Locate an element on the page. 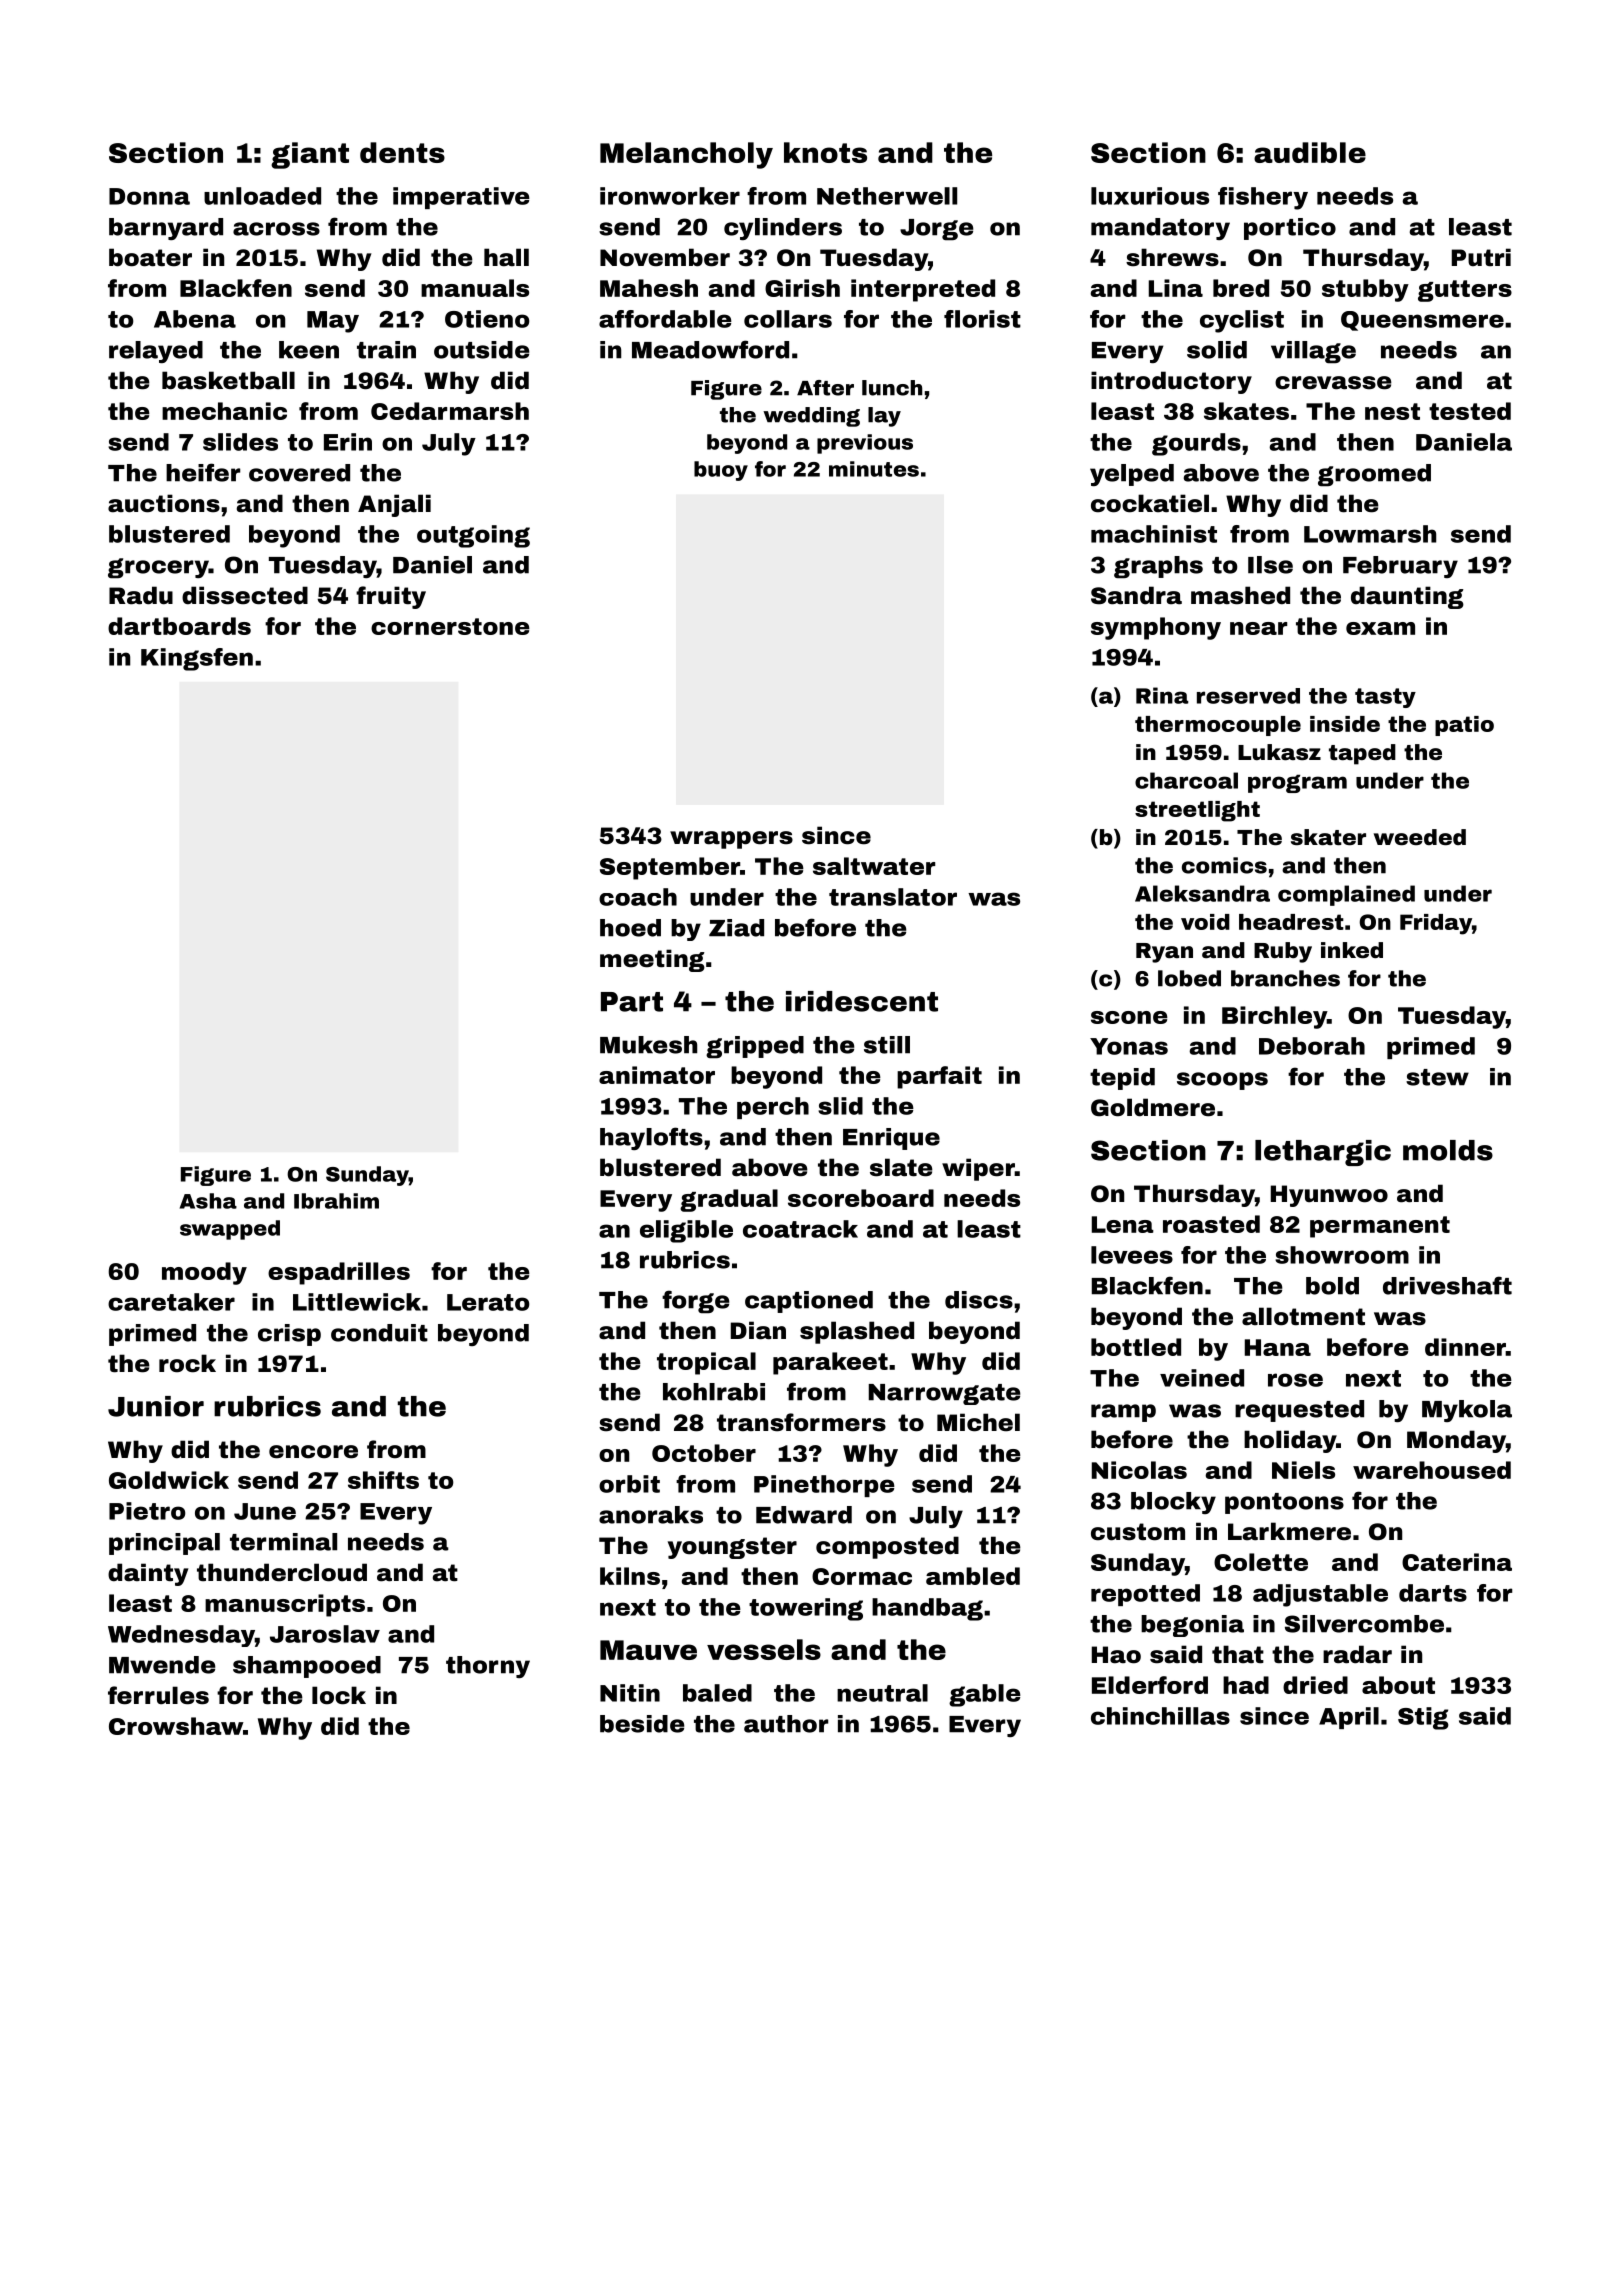 Image resolution: width=1620 pixels, height=2292 pixels. Stig is located at coordinates (1423, 1718).
